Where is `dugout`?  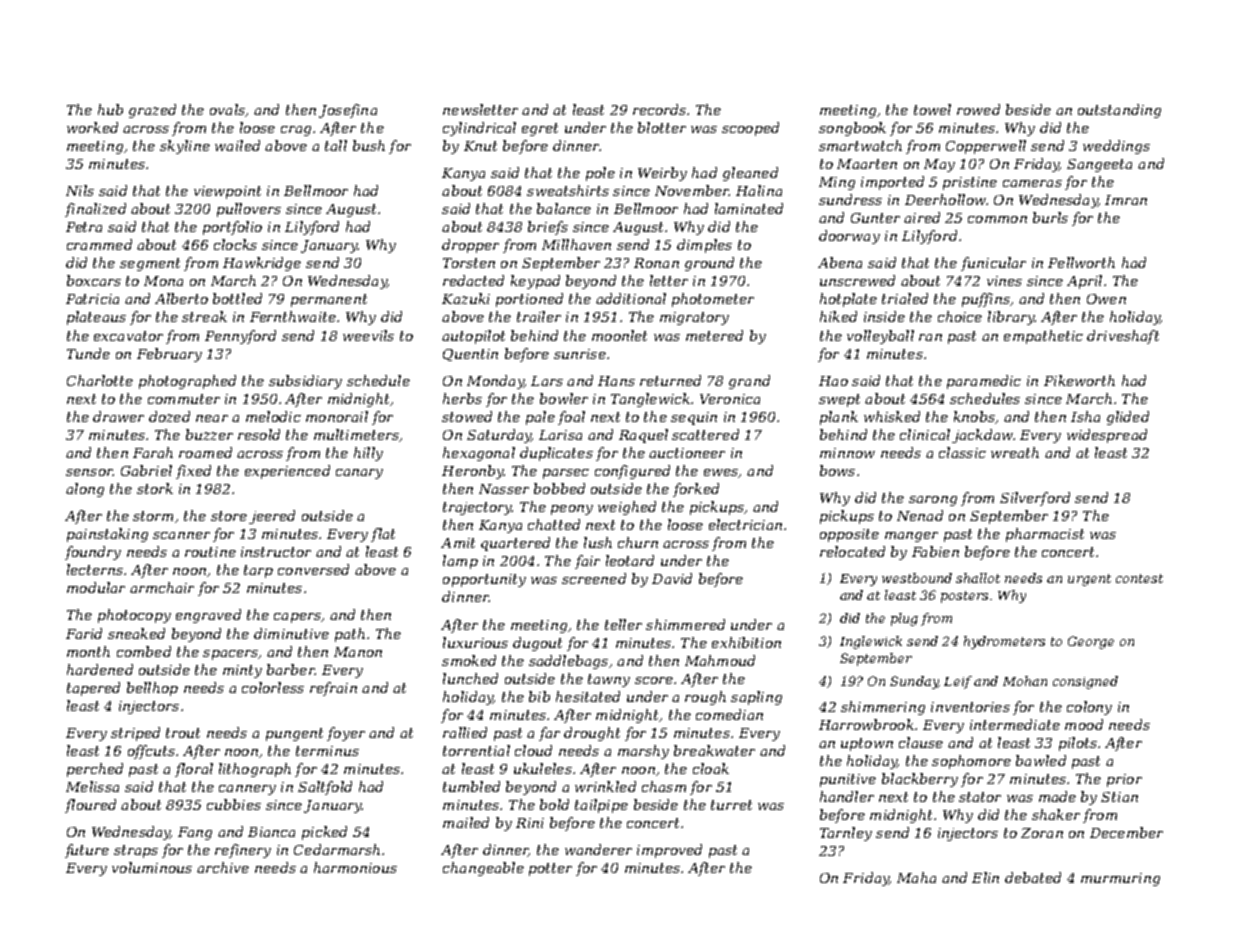
dugout is located at coordinates (537, 644).
